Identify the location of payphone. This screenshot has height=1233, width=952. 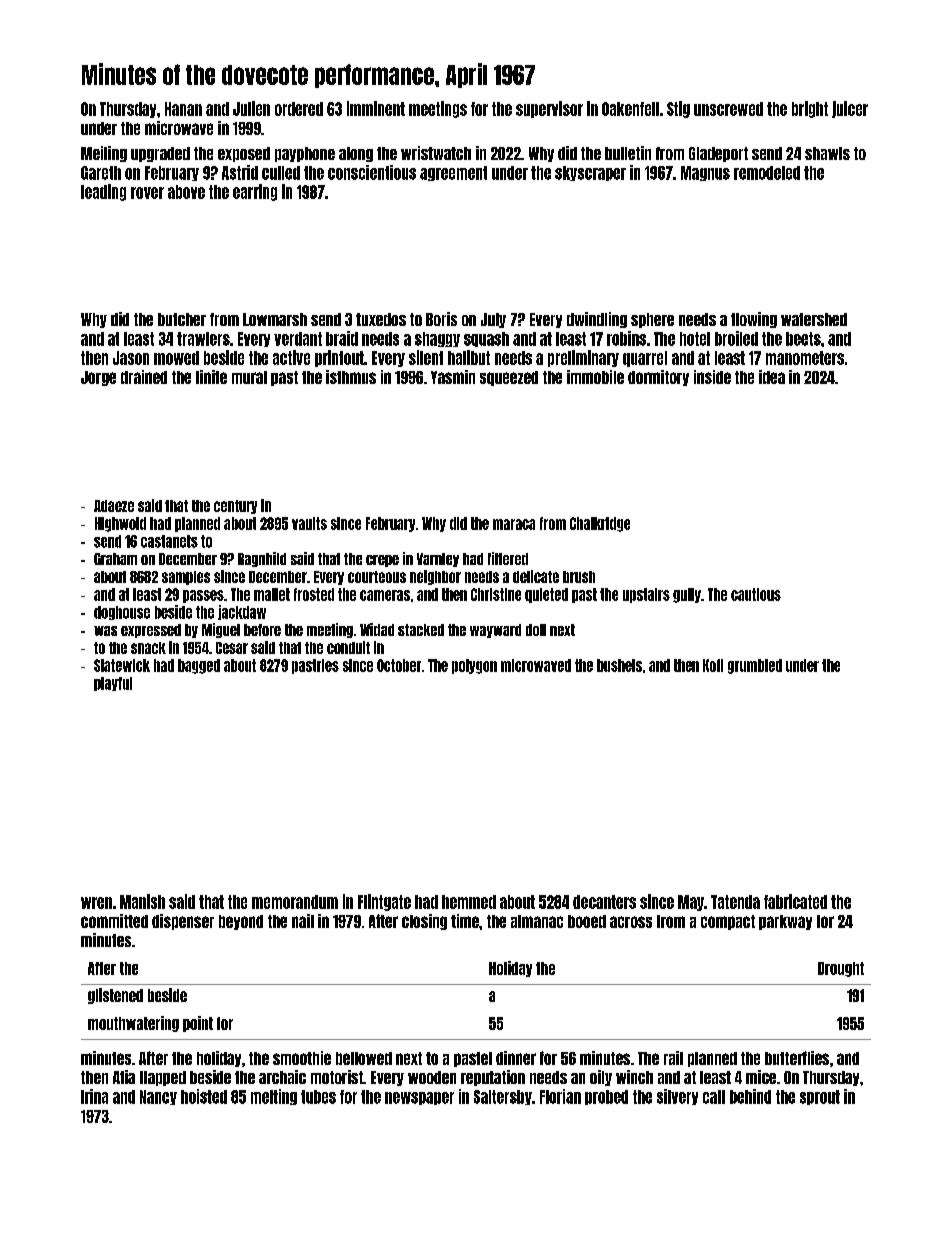
(305, 154).
